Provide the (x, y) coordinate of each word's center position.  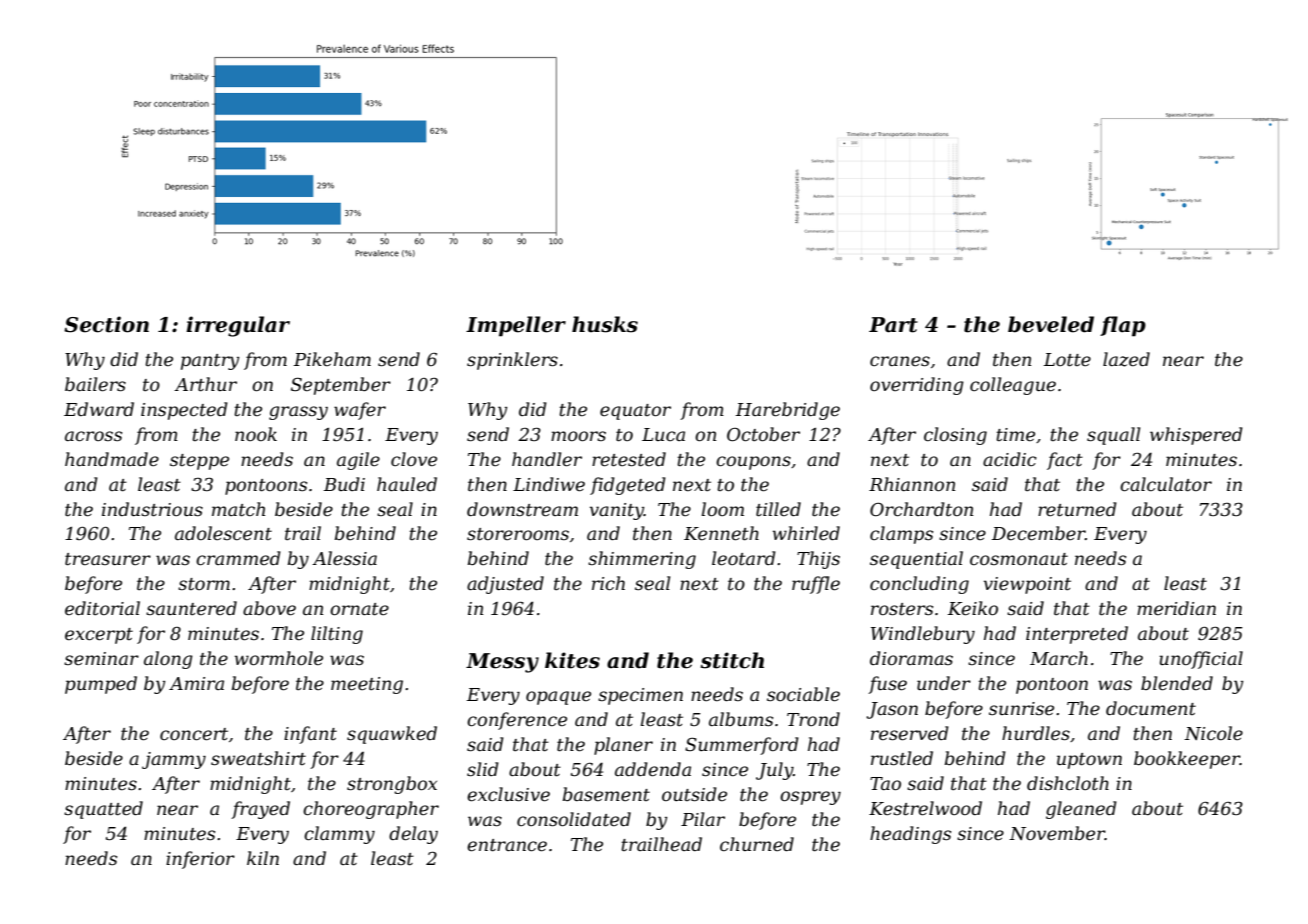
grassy (298, 413)
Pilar (703, 819)
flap (1123, 326)
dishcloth (1068, 783)
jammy (174, 760)
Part (893, 325)
